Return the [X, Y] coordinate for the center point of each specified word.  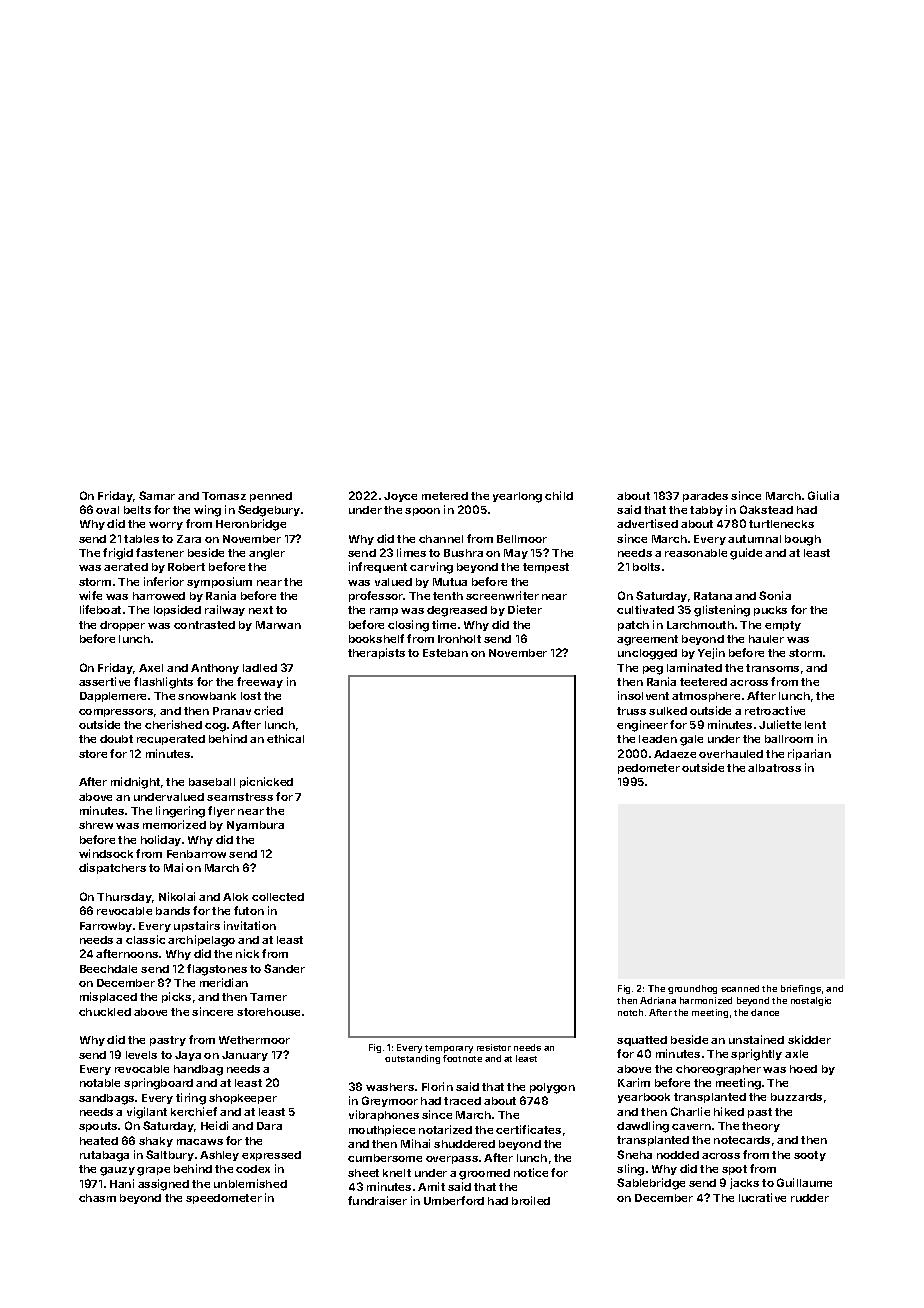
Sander [284, 968]
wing [207, 511]
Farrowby [106, 927]
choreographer [718, 1070]
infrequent [378, 567]
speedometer [224, 1199]
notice [531, 1172]
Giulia [823, 495]
